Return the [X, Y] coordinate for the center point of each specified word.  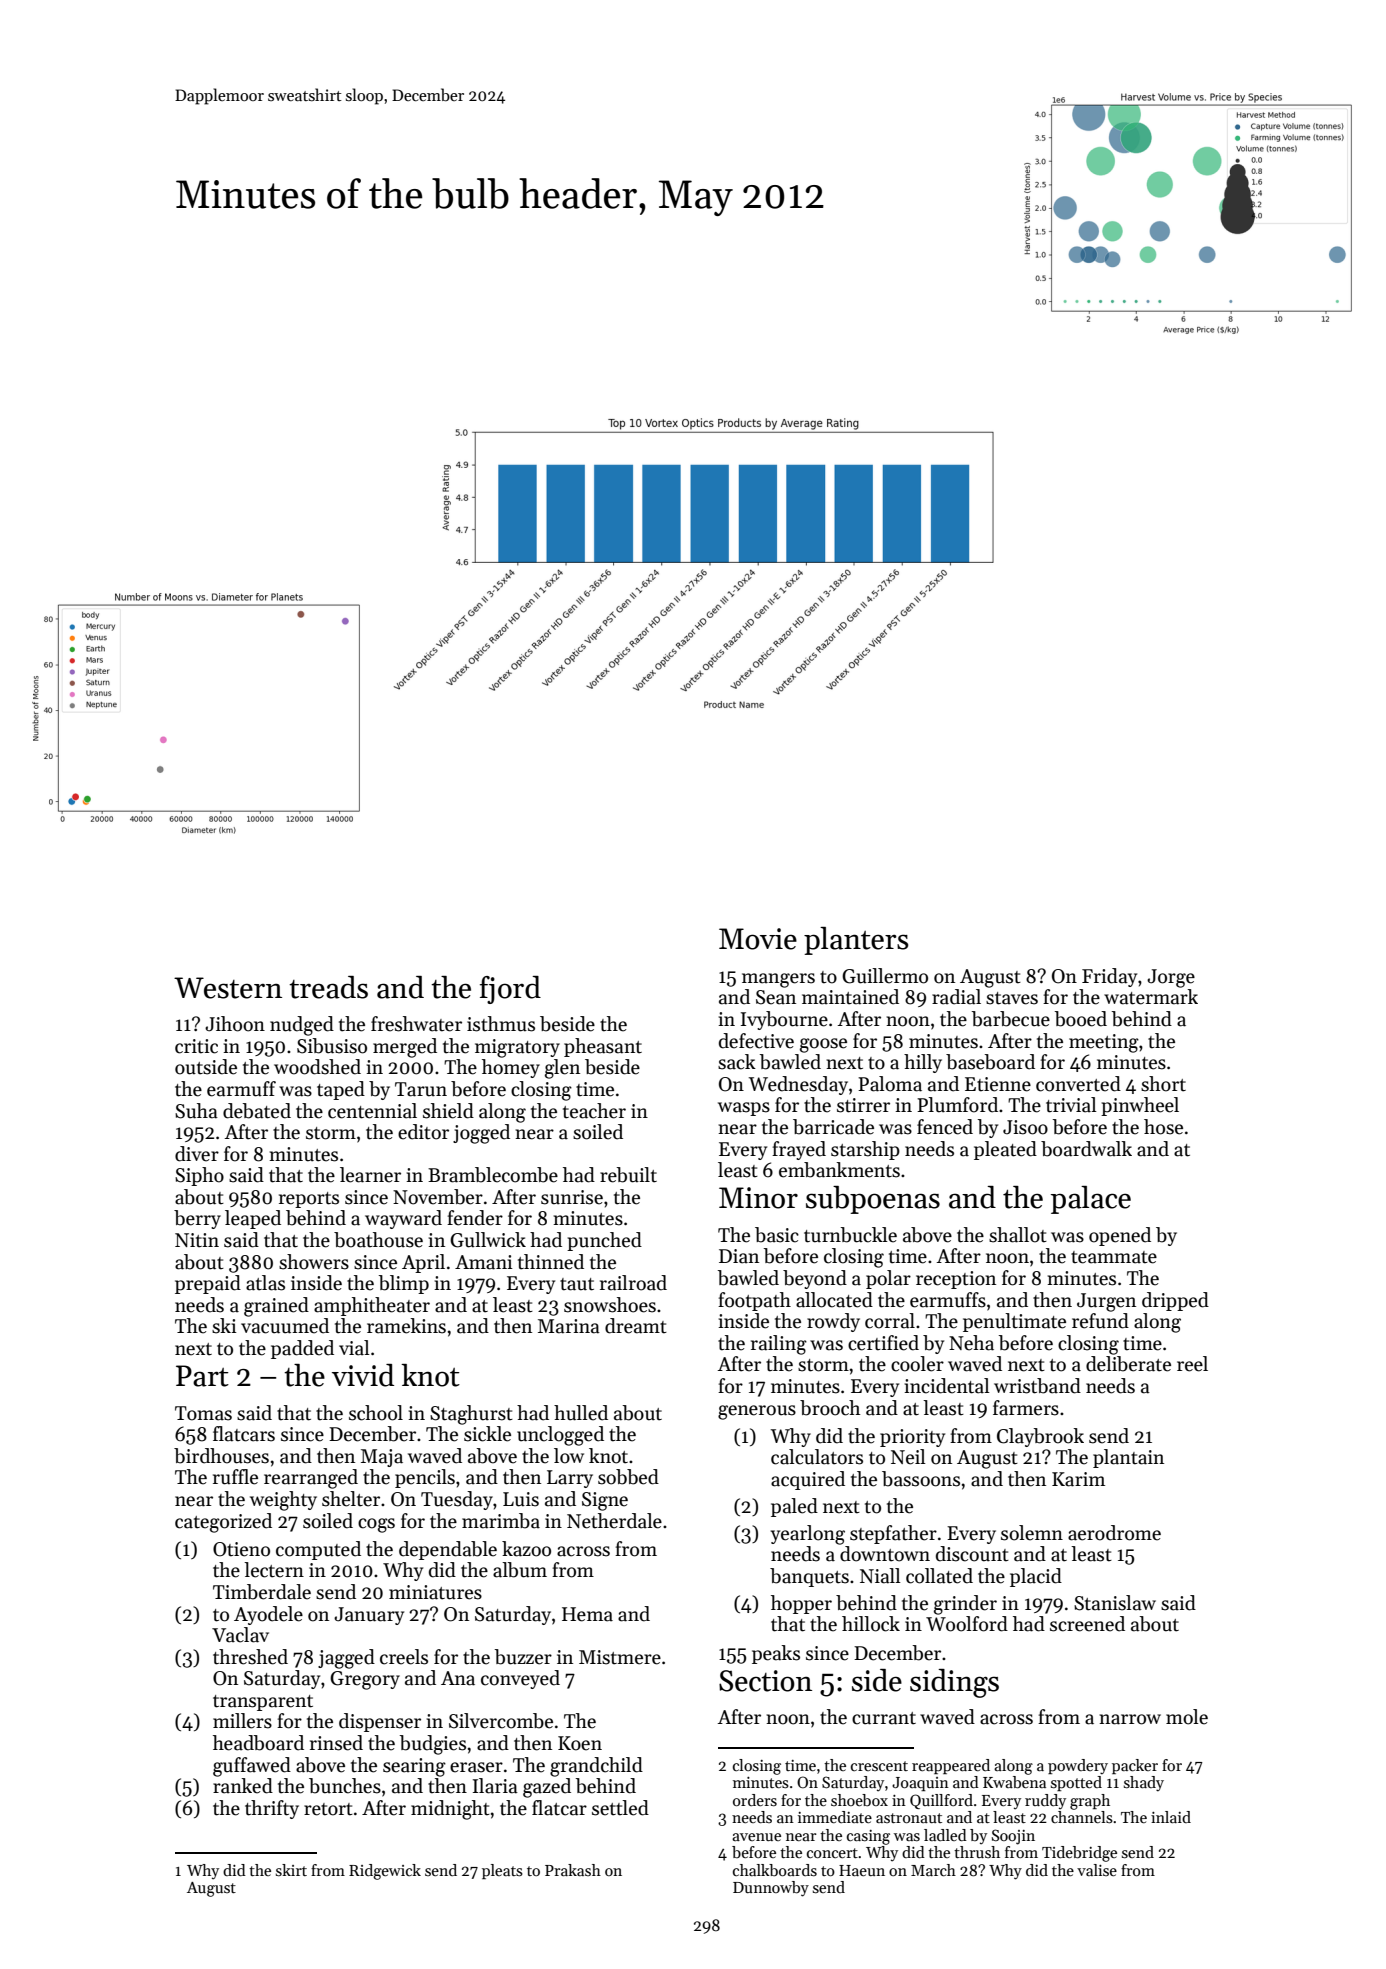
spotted [1076, 1783]
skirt [291, 1870]
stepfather [893, 1534]
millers [242, 1721]
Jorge [1171, 978]
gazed [547, 1788]
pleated [1005, 1150]
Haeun [862, 1870]
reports [309, 1200]
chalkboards [775, 1870]
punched [604, 1241]
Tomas [203, 1413]
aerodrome [1114, 1533]
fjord [510, 990]
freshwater [416, 1024]
